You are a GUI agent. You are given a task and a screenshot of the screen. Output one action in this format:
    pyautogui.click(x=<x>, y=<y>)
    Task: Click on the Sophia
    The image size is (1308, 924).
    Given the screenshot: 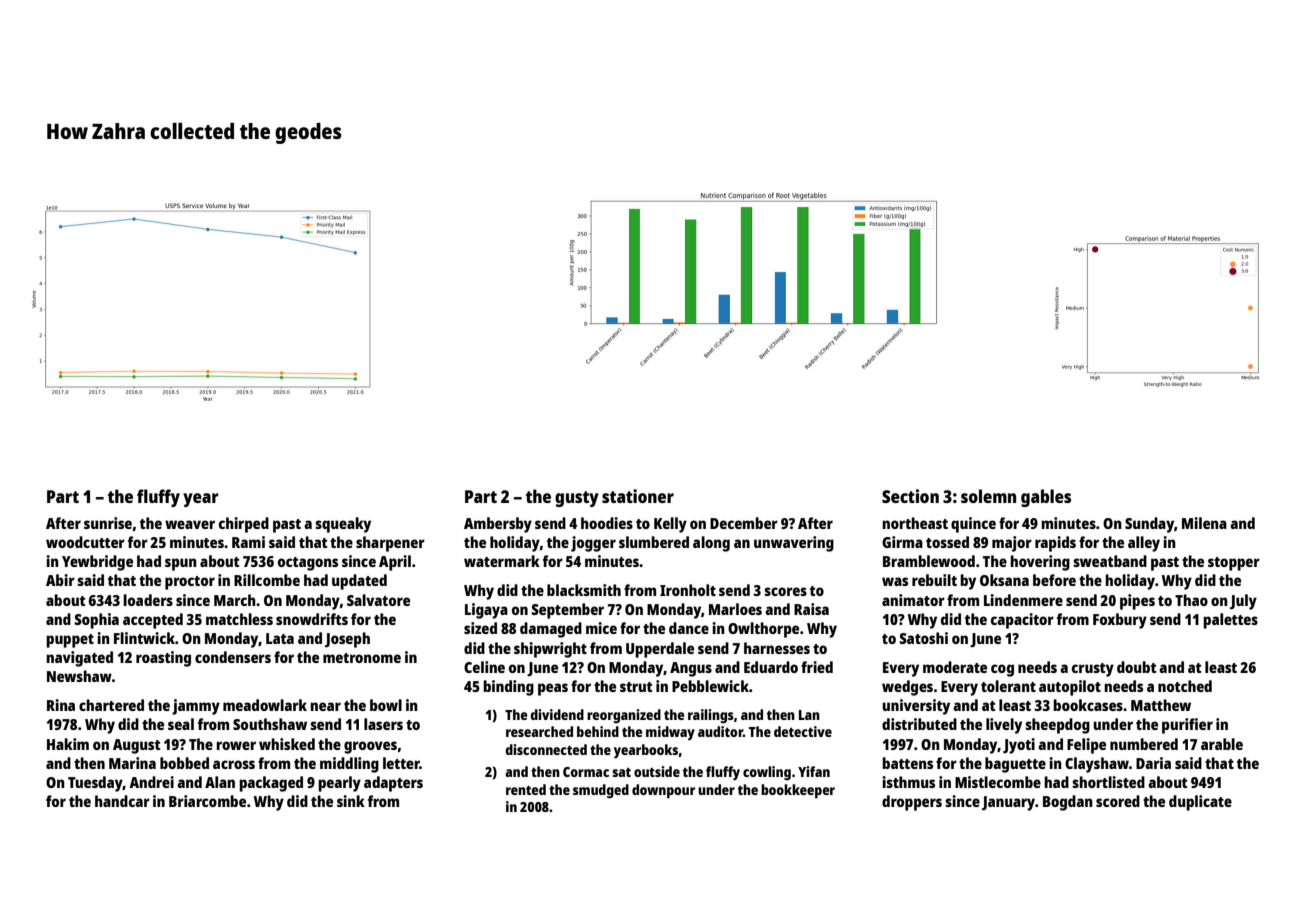 What is the action you would take?
    pyautogui.click(x=96, y=621)
